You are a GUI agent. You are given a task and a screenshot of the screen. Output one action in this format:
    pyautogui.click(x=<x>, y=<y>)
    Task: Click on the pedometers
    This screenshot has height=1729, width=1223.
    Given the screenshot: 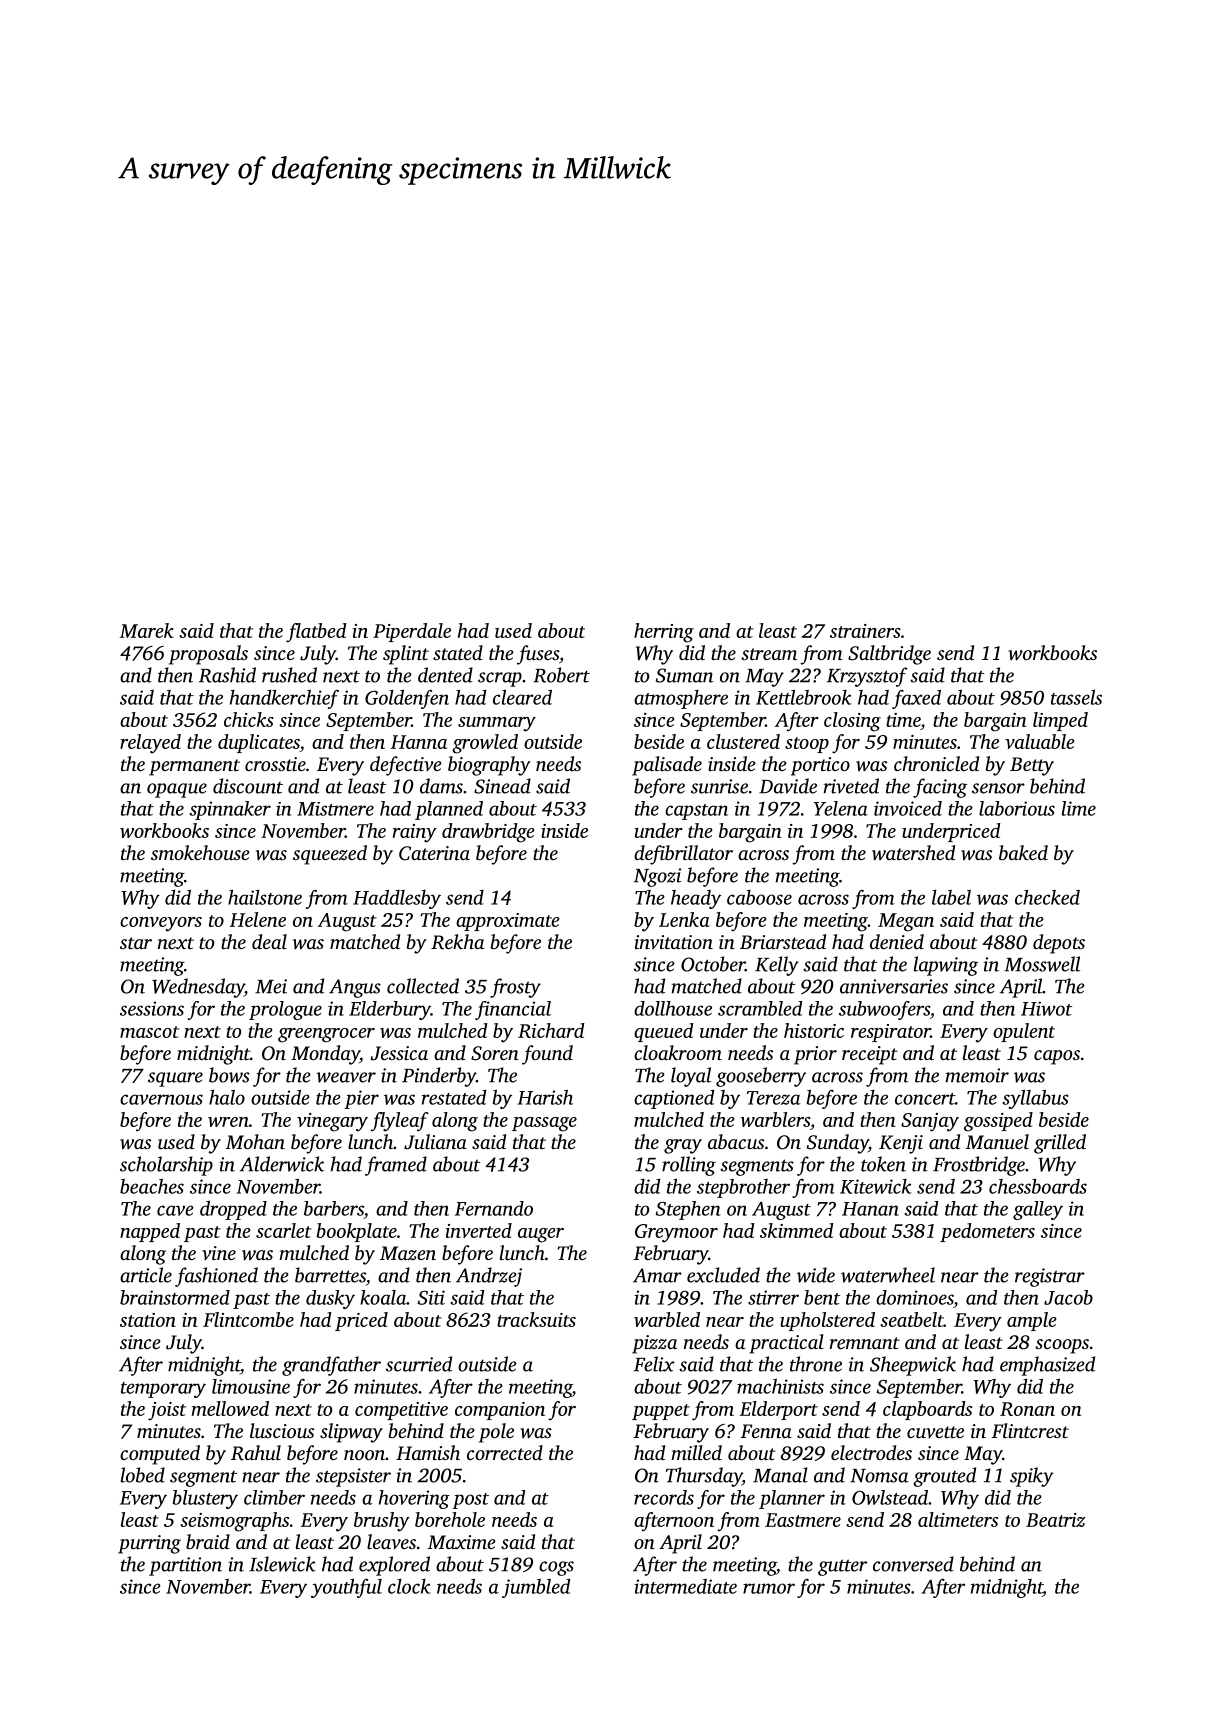 What is the action you would take?
    pyautogui.click(x=987, y=1232)
